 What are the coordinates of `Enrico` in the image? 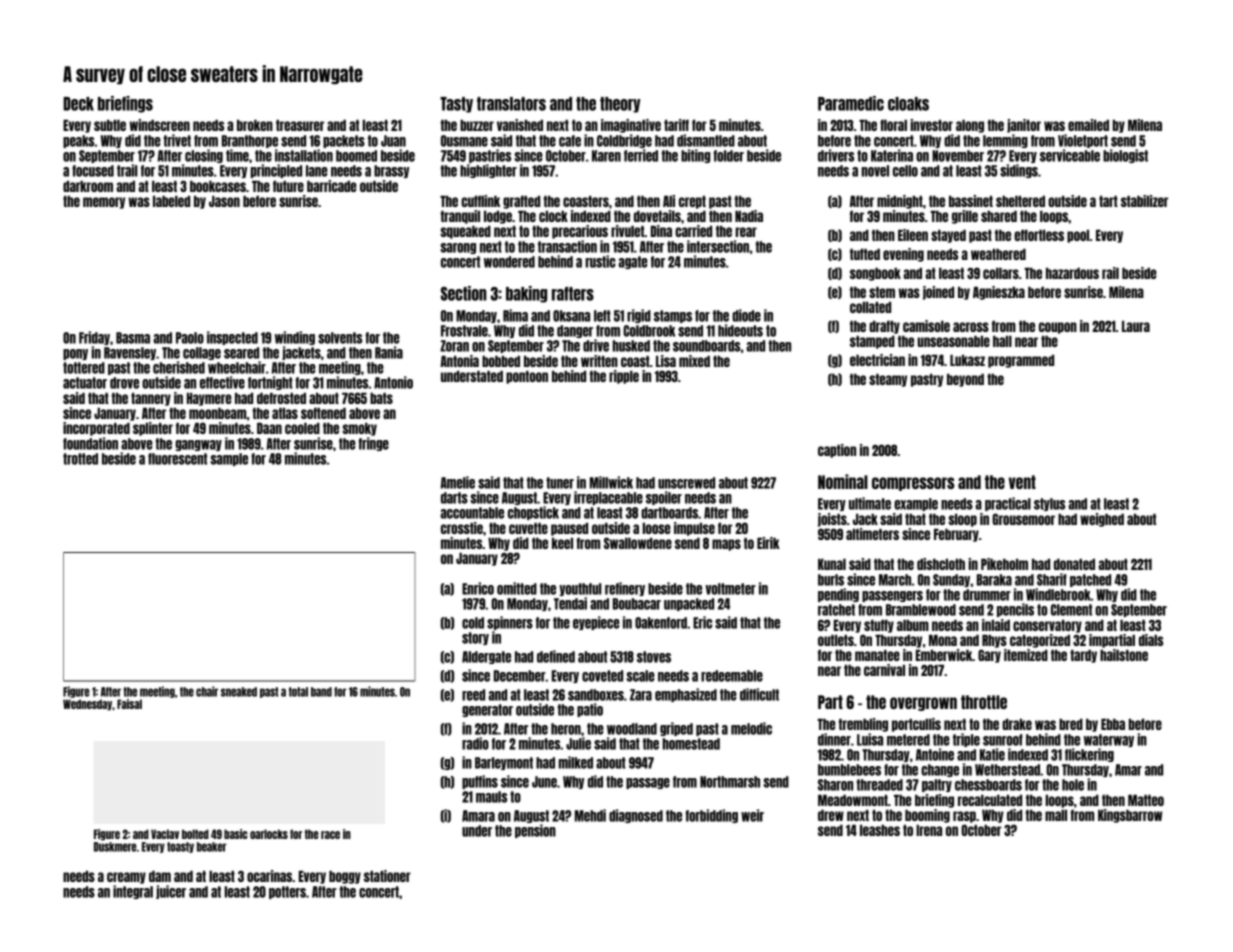 It's located at (478, 588).
